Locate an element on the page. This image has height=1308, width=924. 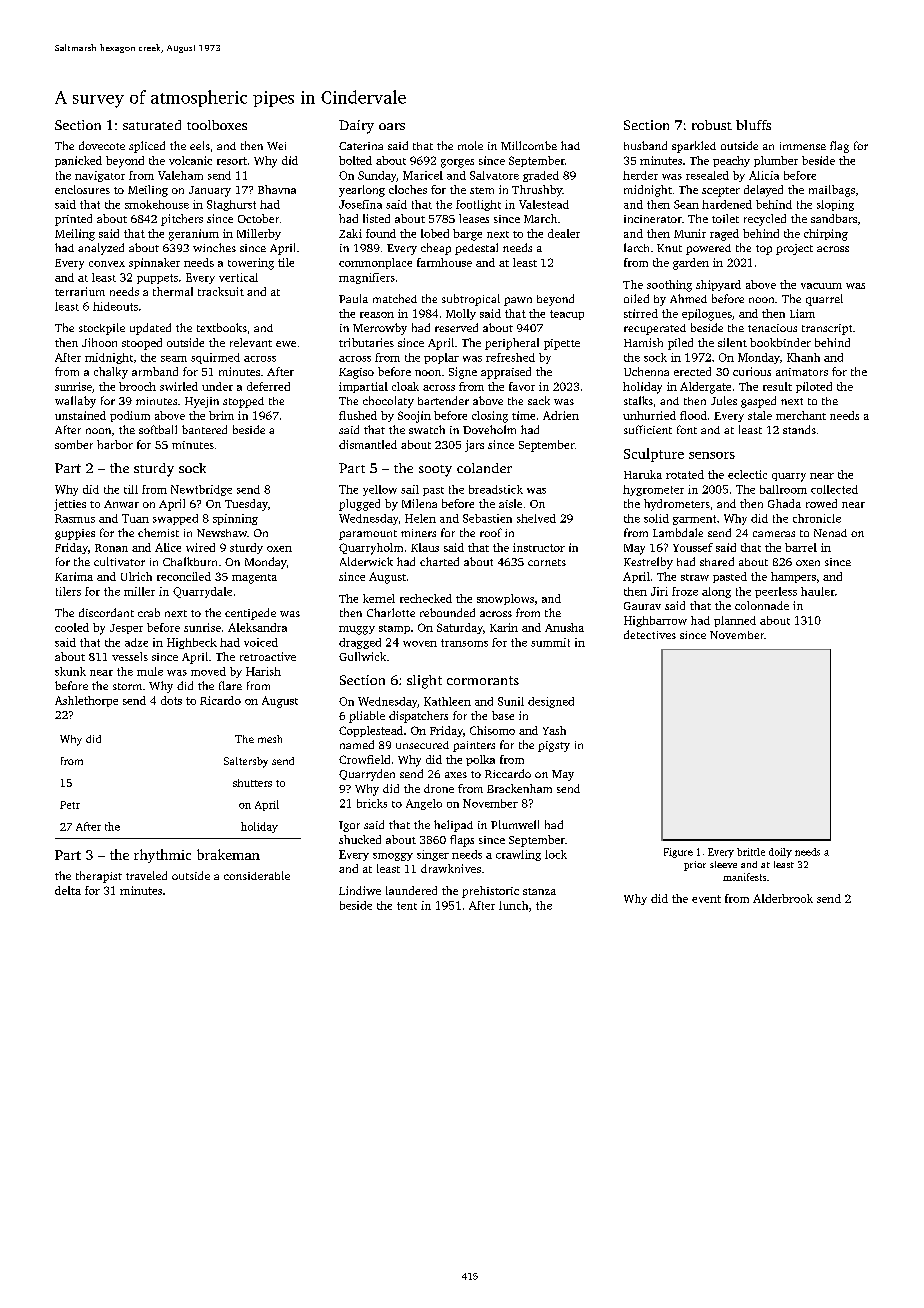
Figure is located at coordinates (678, 853).
